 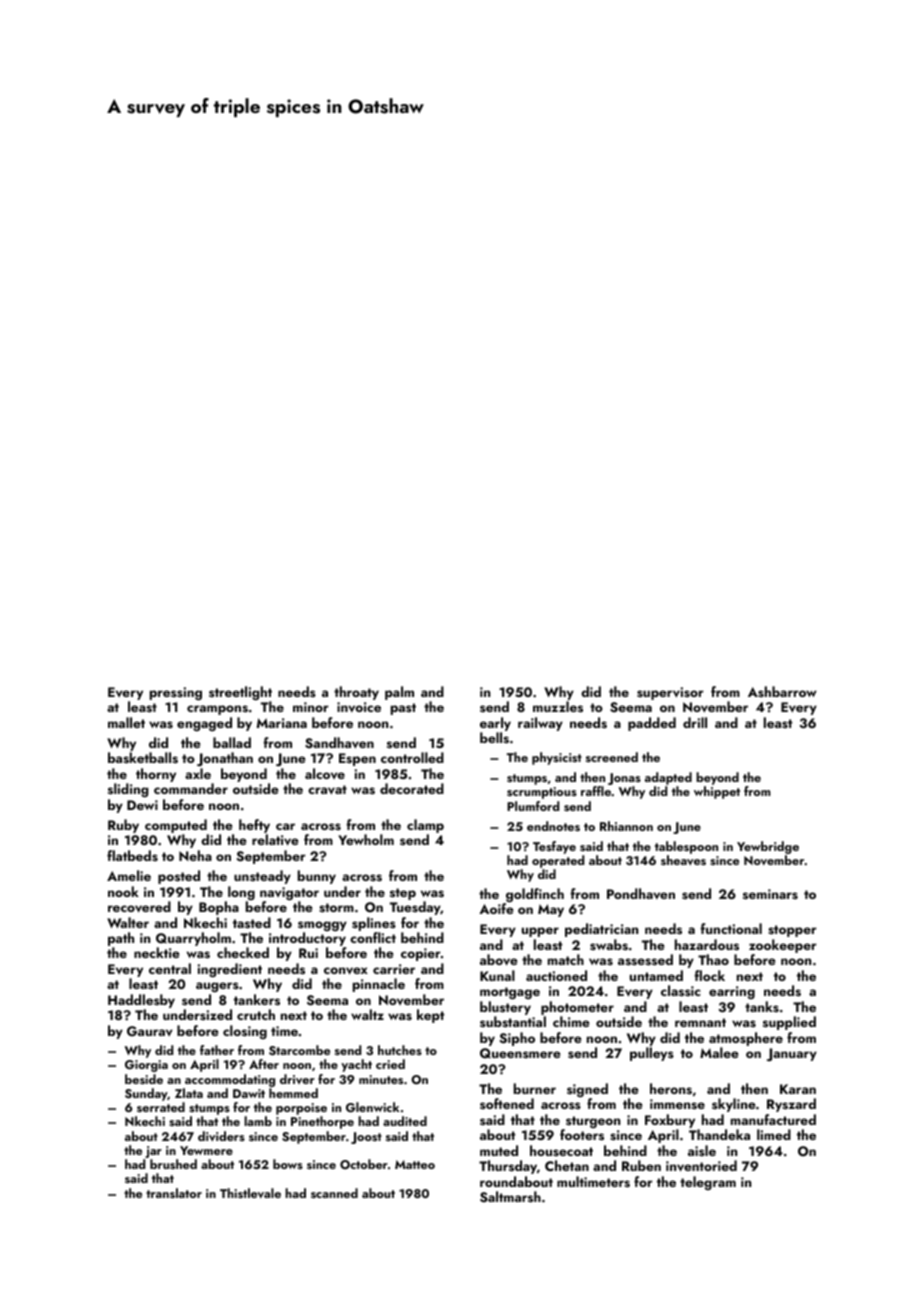 I want to click on Gaurav, so click(x=150, y=1031).
